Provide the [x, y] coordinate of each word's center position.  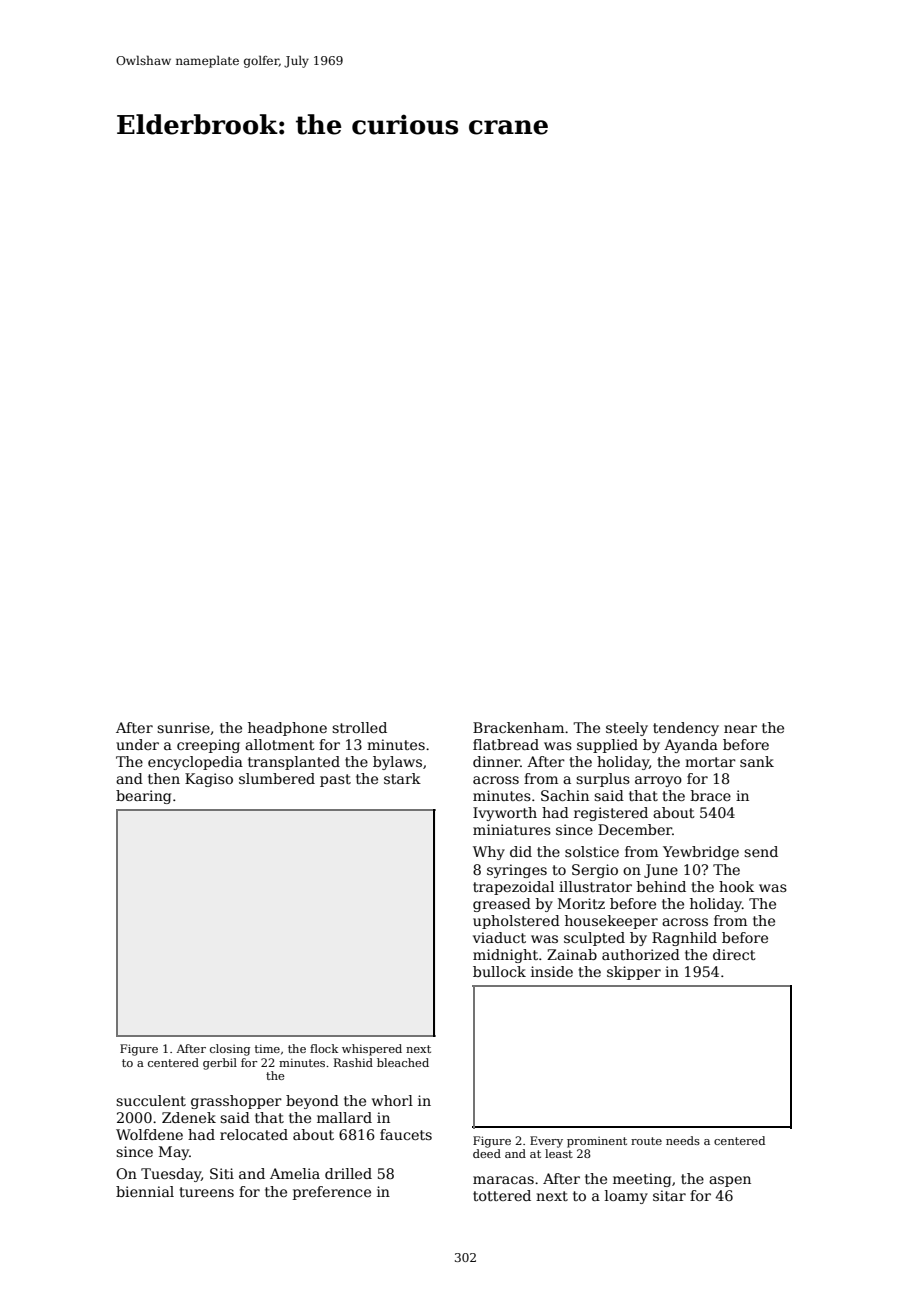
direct [734, 954]
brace [711, 795]
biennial [145, 1191]
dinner [496, 761]
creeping [208, 746]
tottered [502, 1195]
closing [230, 1050]
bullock [499, 971]
